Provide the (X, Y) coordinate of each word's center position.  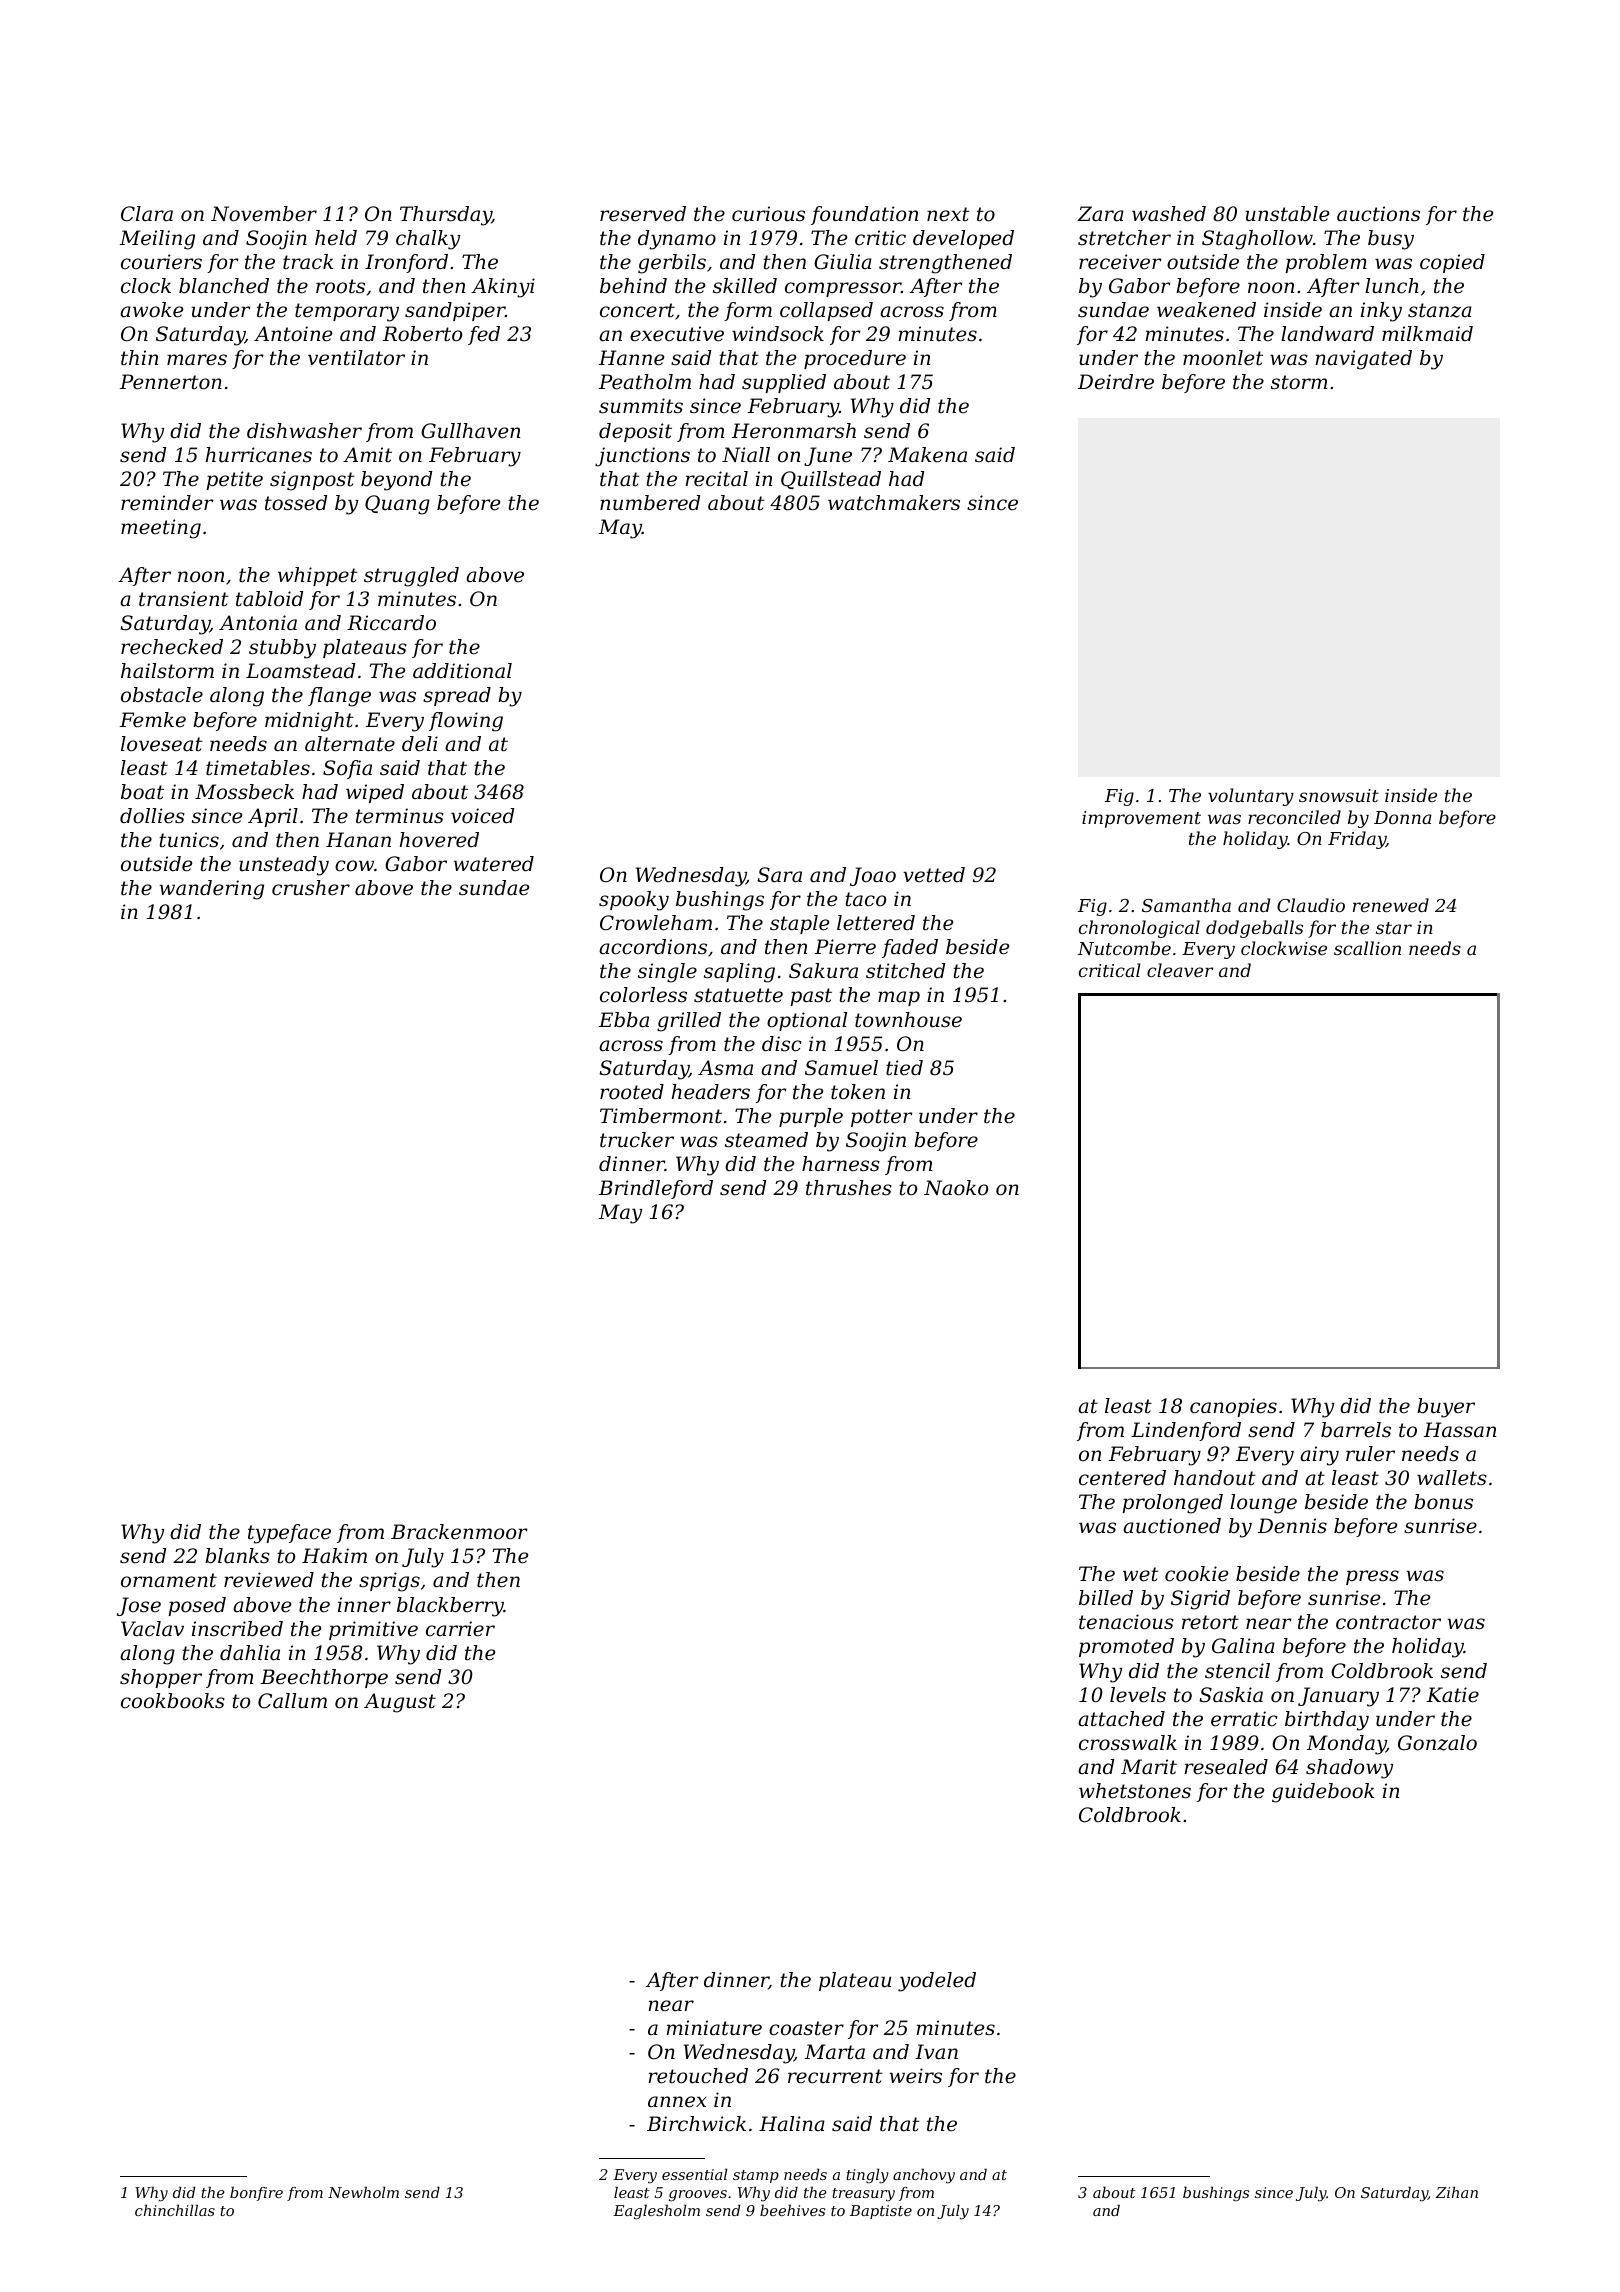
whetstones (1135, 1791)
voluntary (1251, 797)
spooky (634, 901)
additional (462, 671)
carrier (460, 1629)
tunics (189, 839)
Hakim (334, 1556)
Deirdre (1116, 382)
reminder (167, 503)
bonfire (256, 2193)
